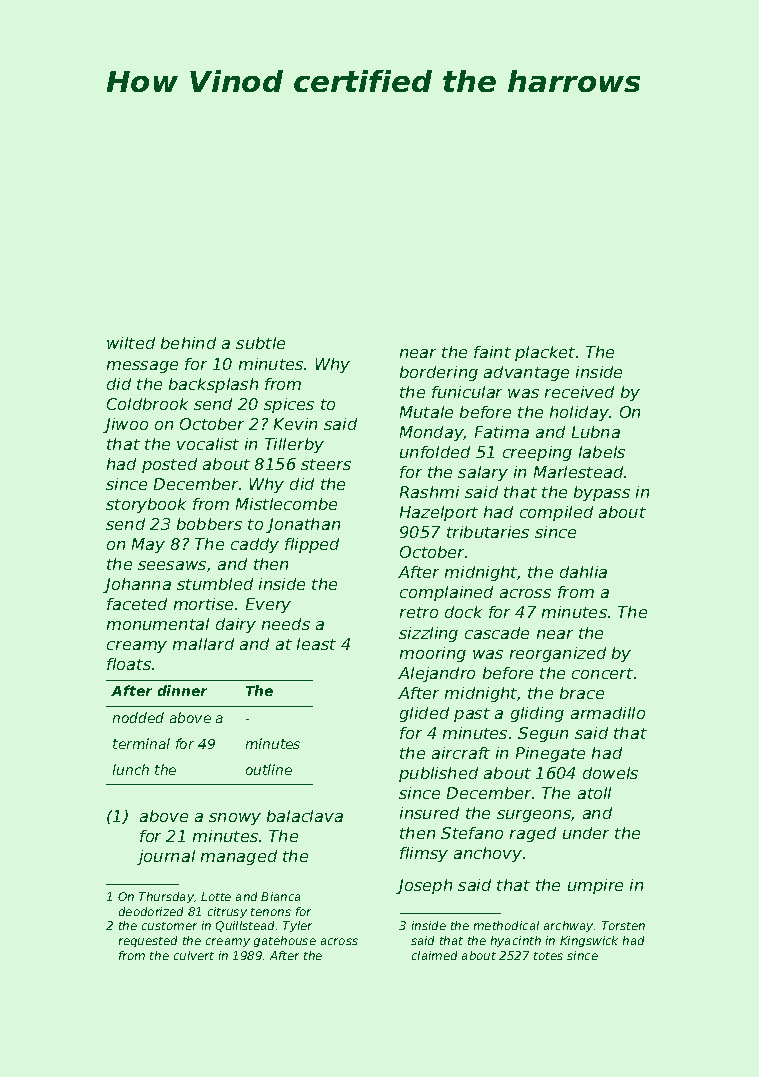  Describe the element at coordinates (166, 857) in the page. I see `journal` at that location.
